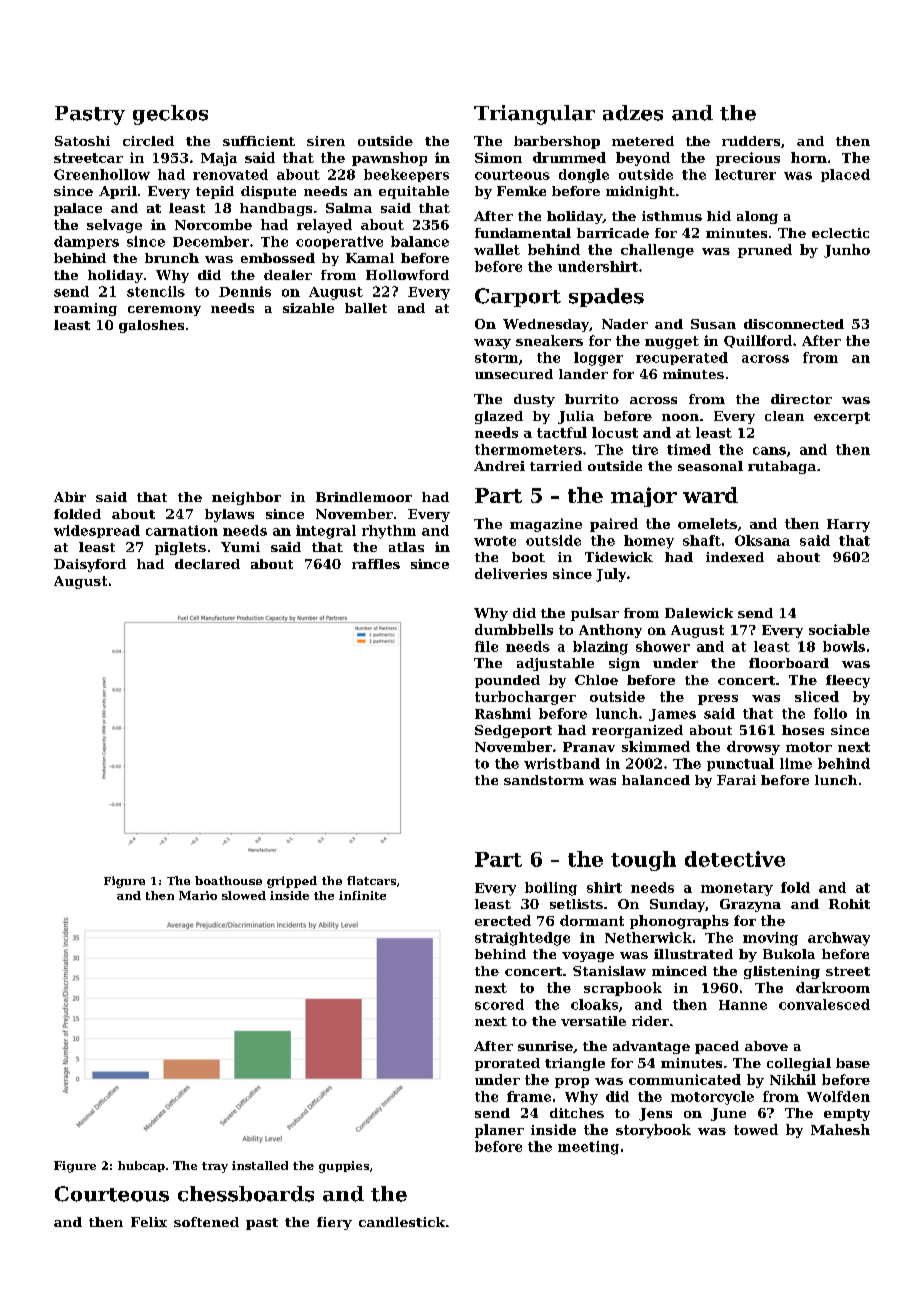  I want to click on Satoshi, so click(82, 141).
